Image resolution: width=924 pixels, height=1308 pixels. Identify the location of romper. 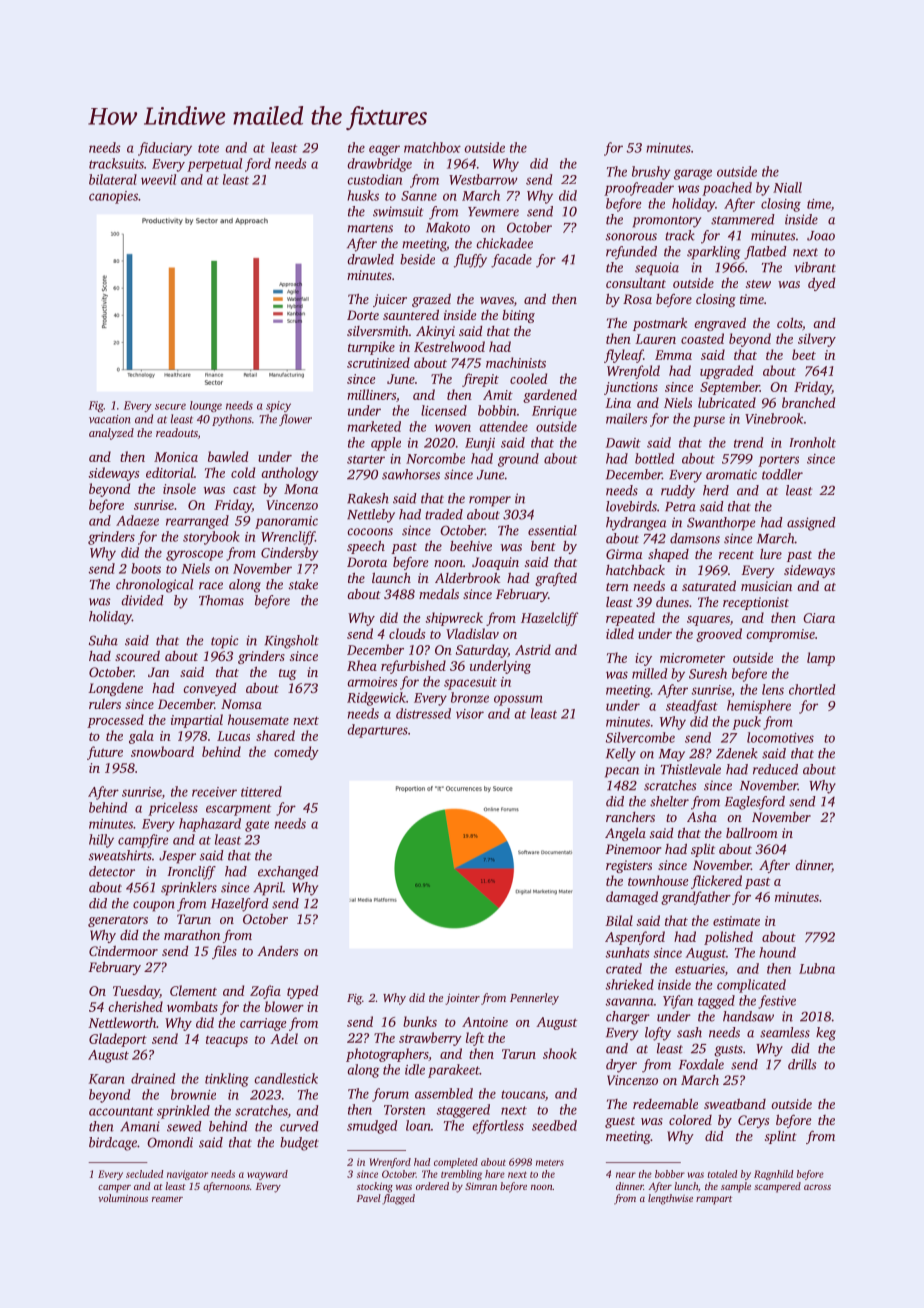
(490, 501).
